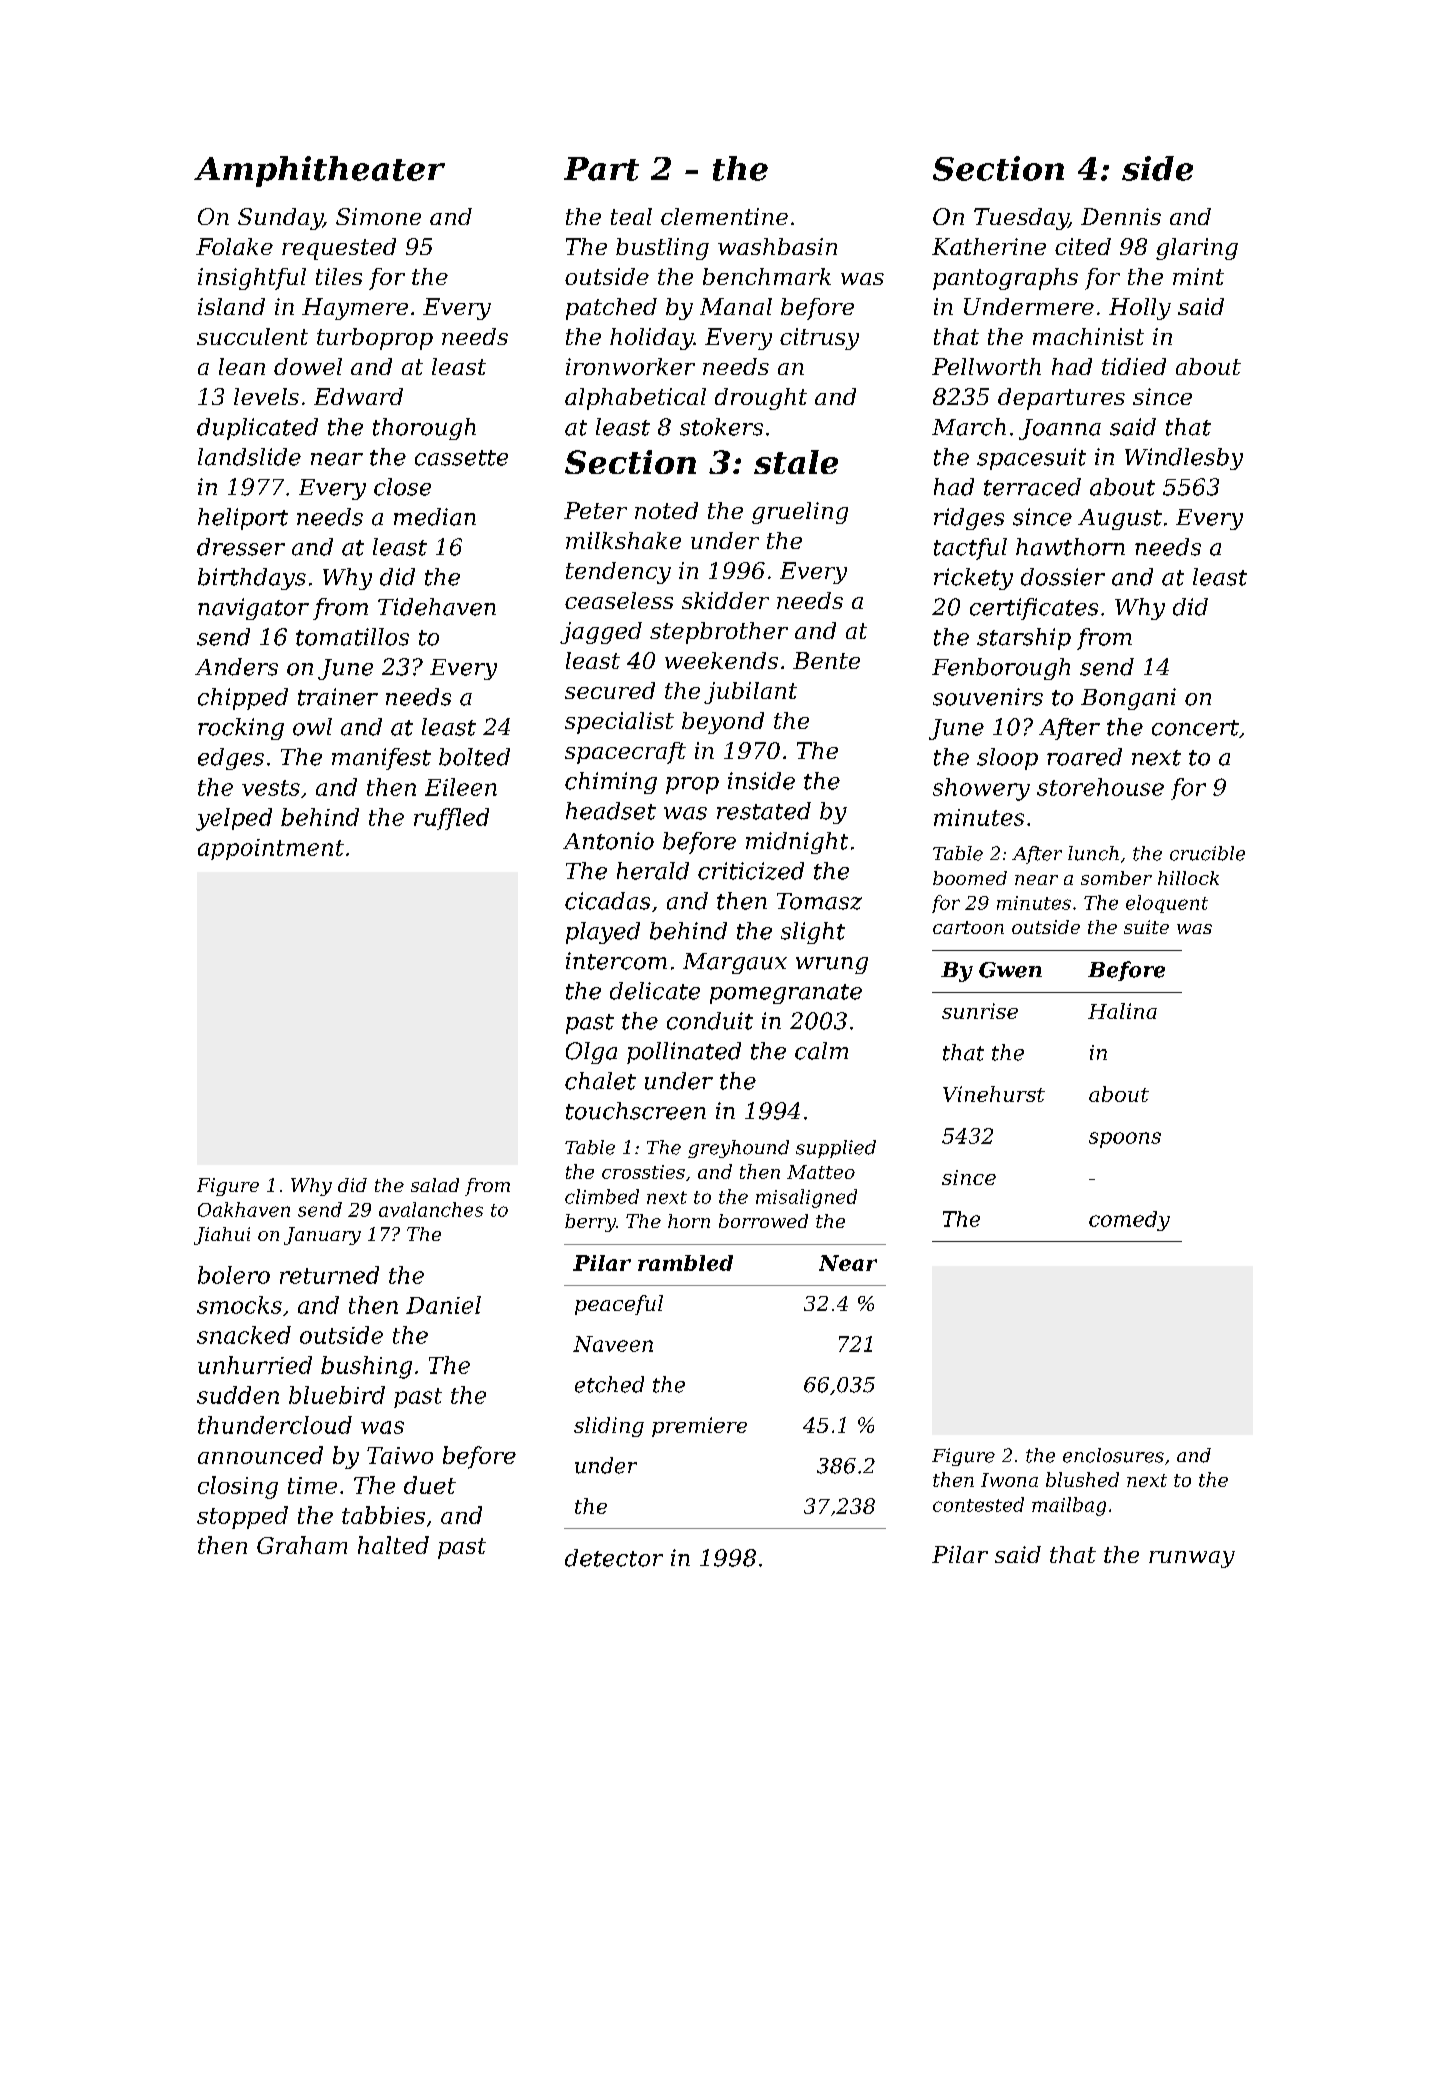 The height and width of the image is (2100, 1450). Describe the element at coordinates (338, 697) in the image. I see `trainer` at that location.
